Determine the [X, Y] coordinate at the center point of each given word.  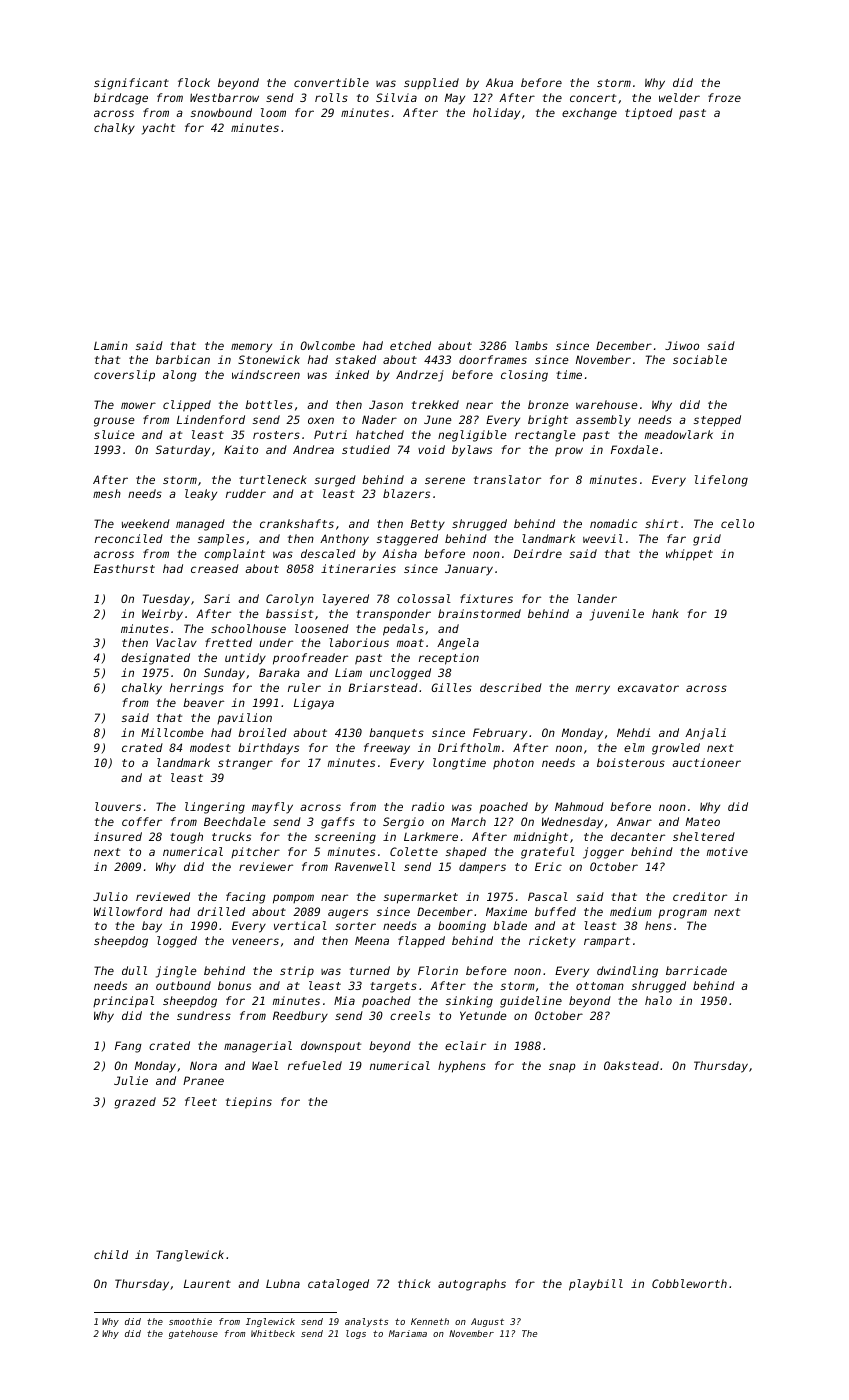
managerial [258, 1047]
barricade [696, 970]
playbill [596, 1285]
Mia [344, 1000]
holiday [496, 114]
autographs [472, 1285]
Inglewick [270, 1322]
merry [593, 690]
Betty [427, 525]
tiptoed [649, 114]
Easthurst [124, 568]
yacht [158, 129]
